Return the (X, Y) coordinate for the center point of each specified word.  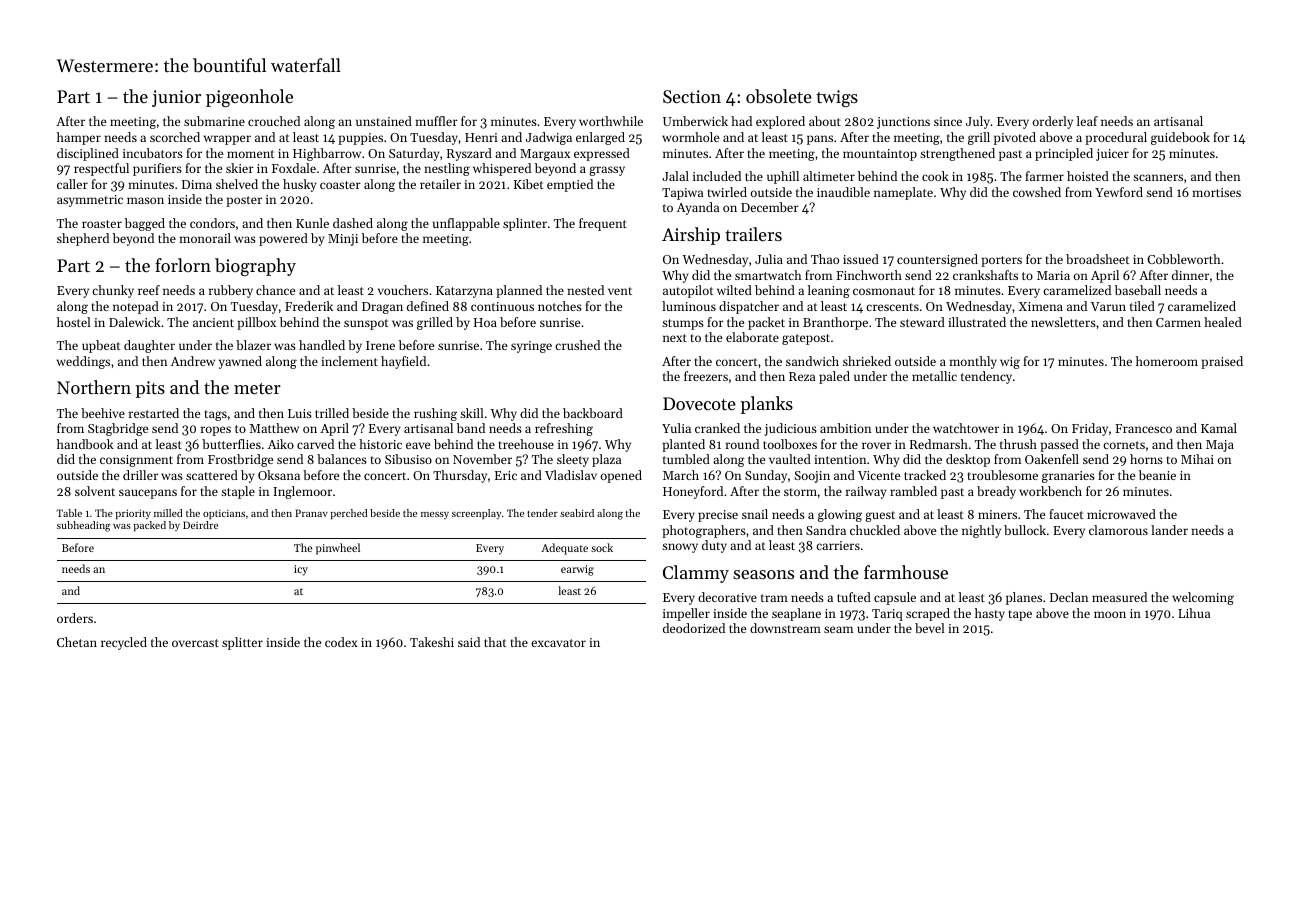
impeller (686, 614)
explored (780, 122)
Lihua (1194, 613)
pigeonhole (249, 98)
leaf (1087, 121)
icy (301, 570)
